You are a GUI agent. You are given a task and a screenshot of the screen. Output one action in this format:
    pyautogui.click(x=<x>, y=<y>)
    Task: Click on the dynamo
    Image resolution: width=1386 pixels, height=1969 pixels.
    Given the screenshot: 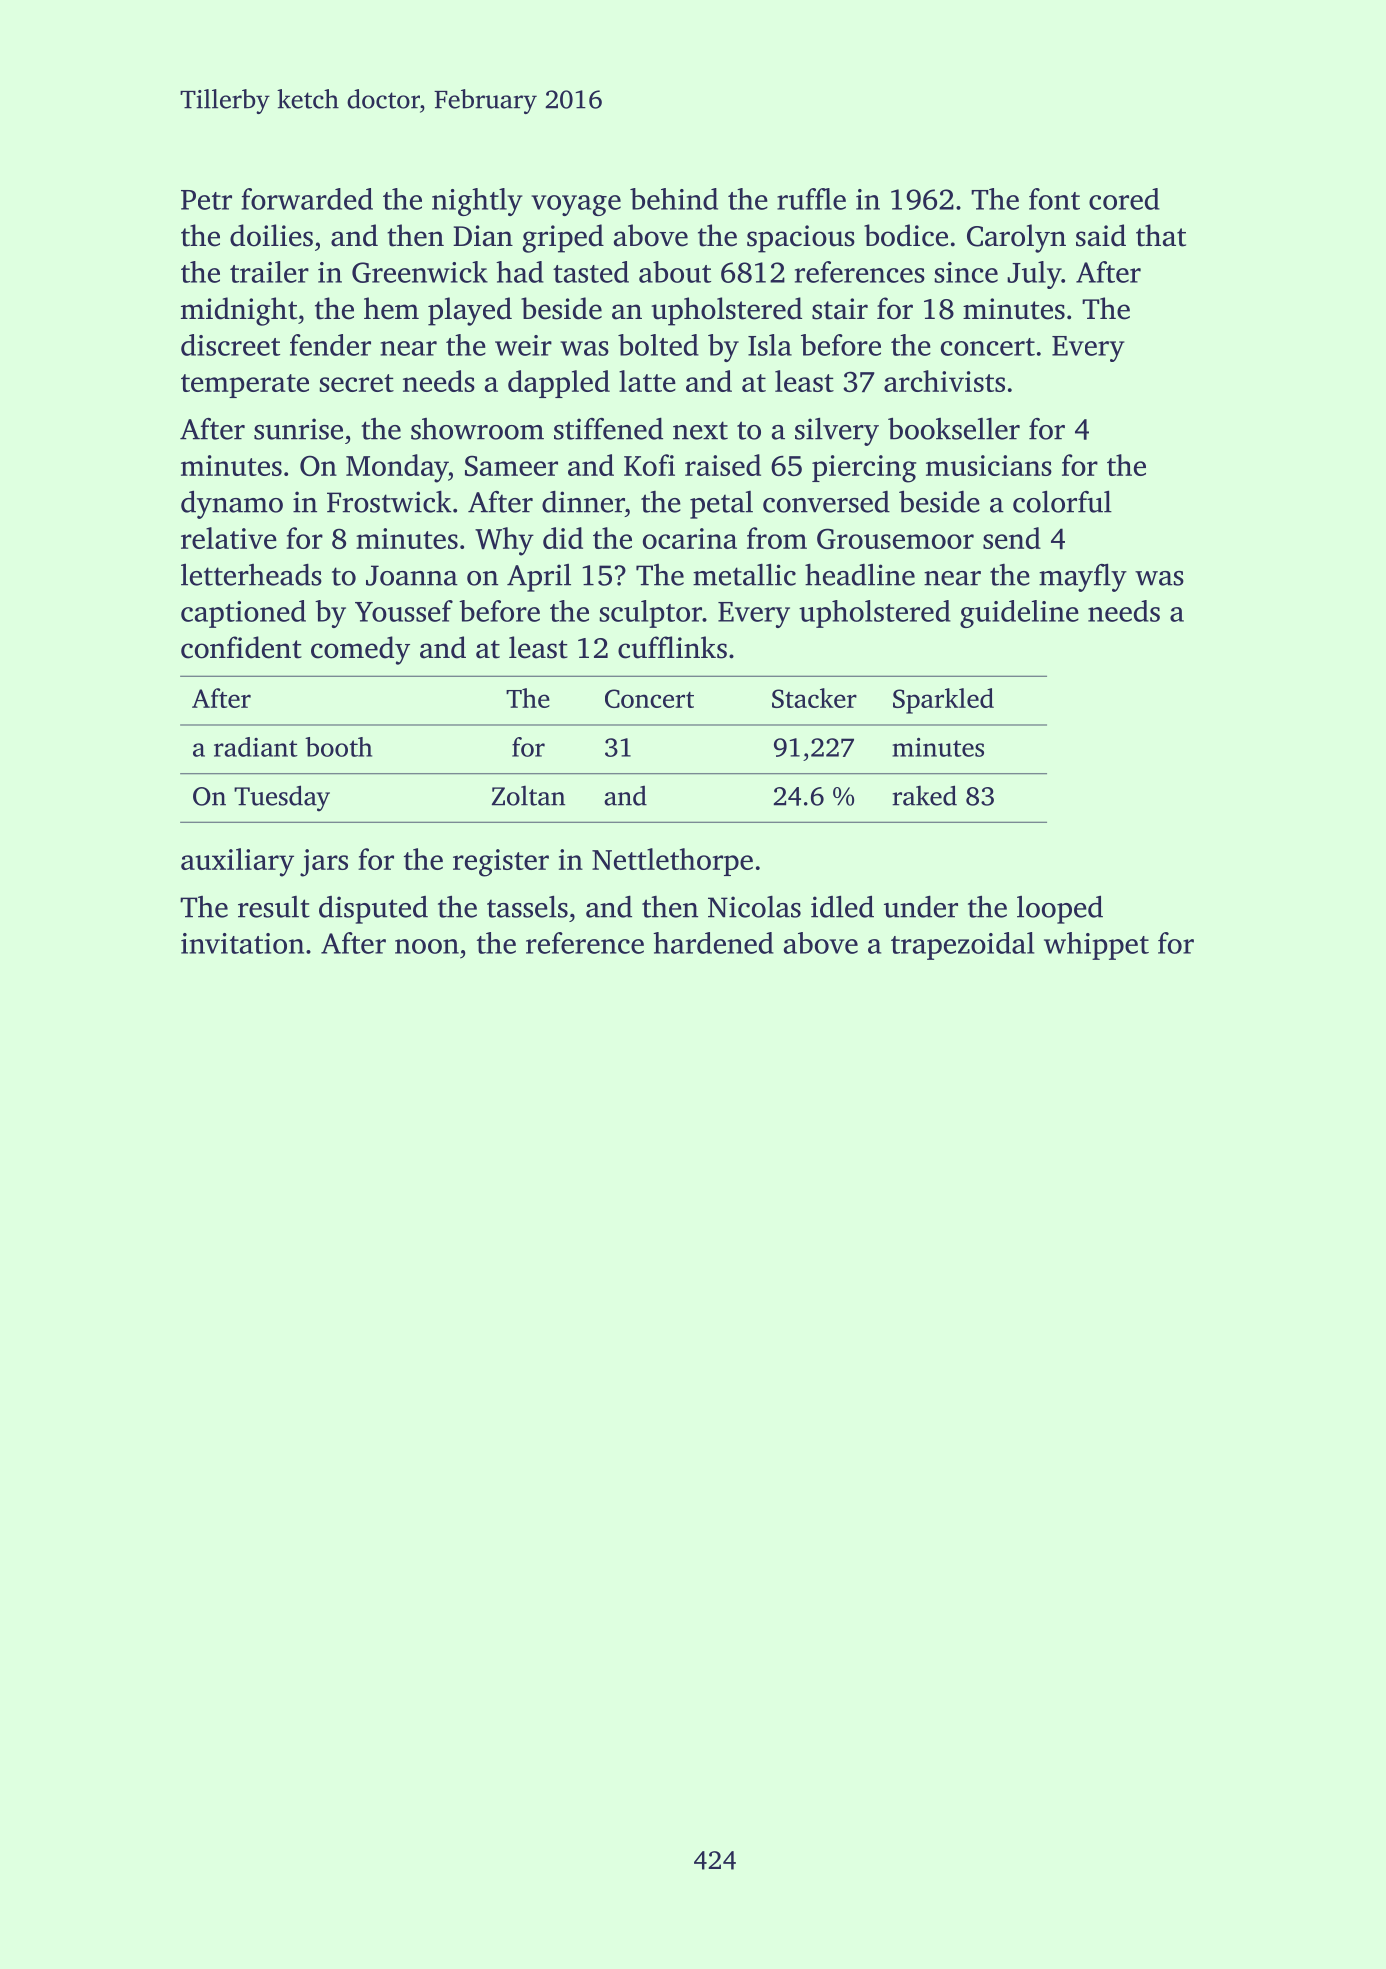 What is the action you would take?
    pyautogui.click(x=232, y=504)
